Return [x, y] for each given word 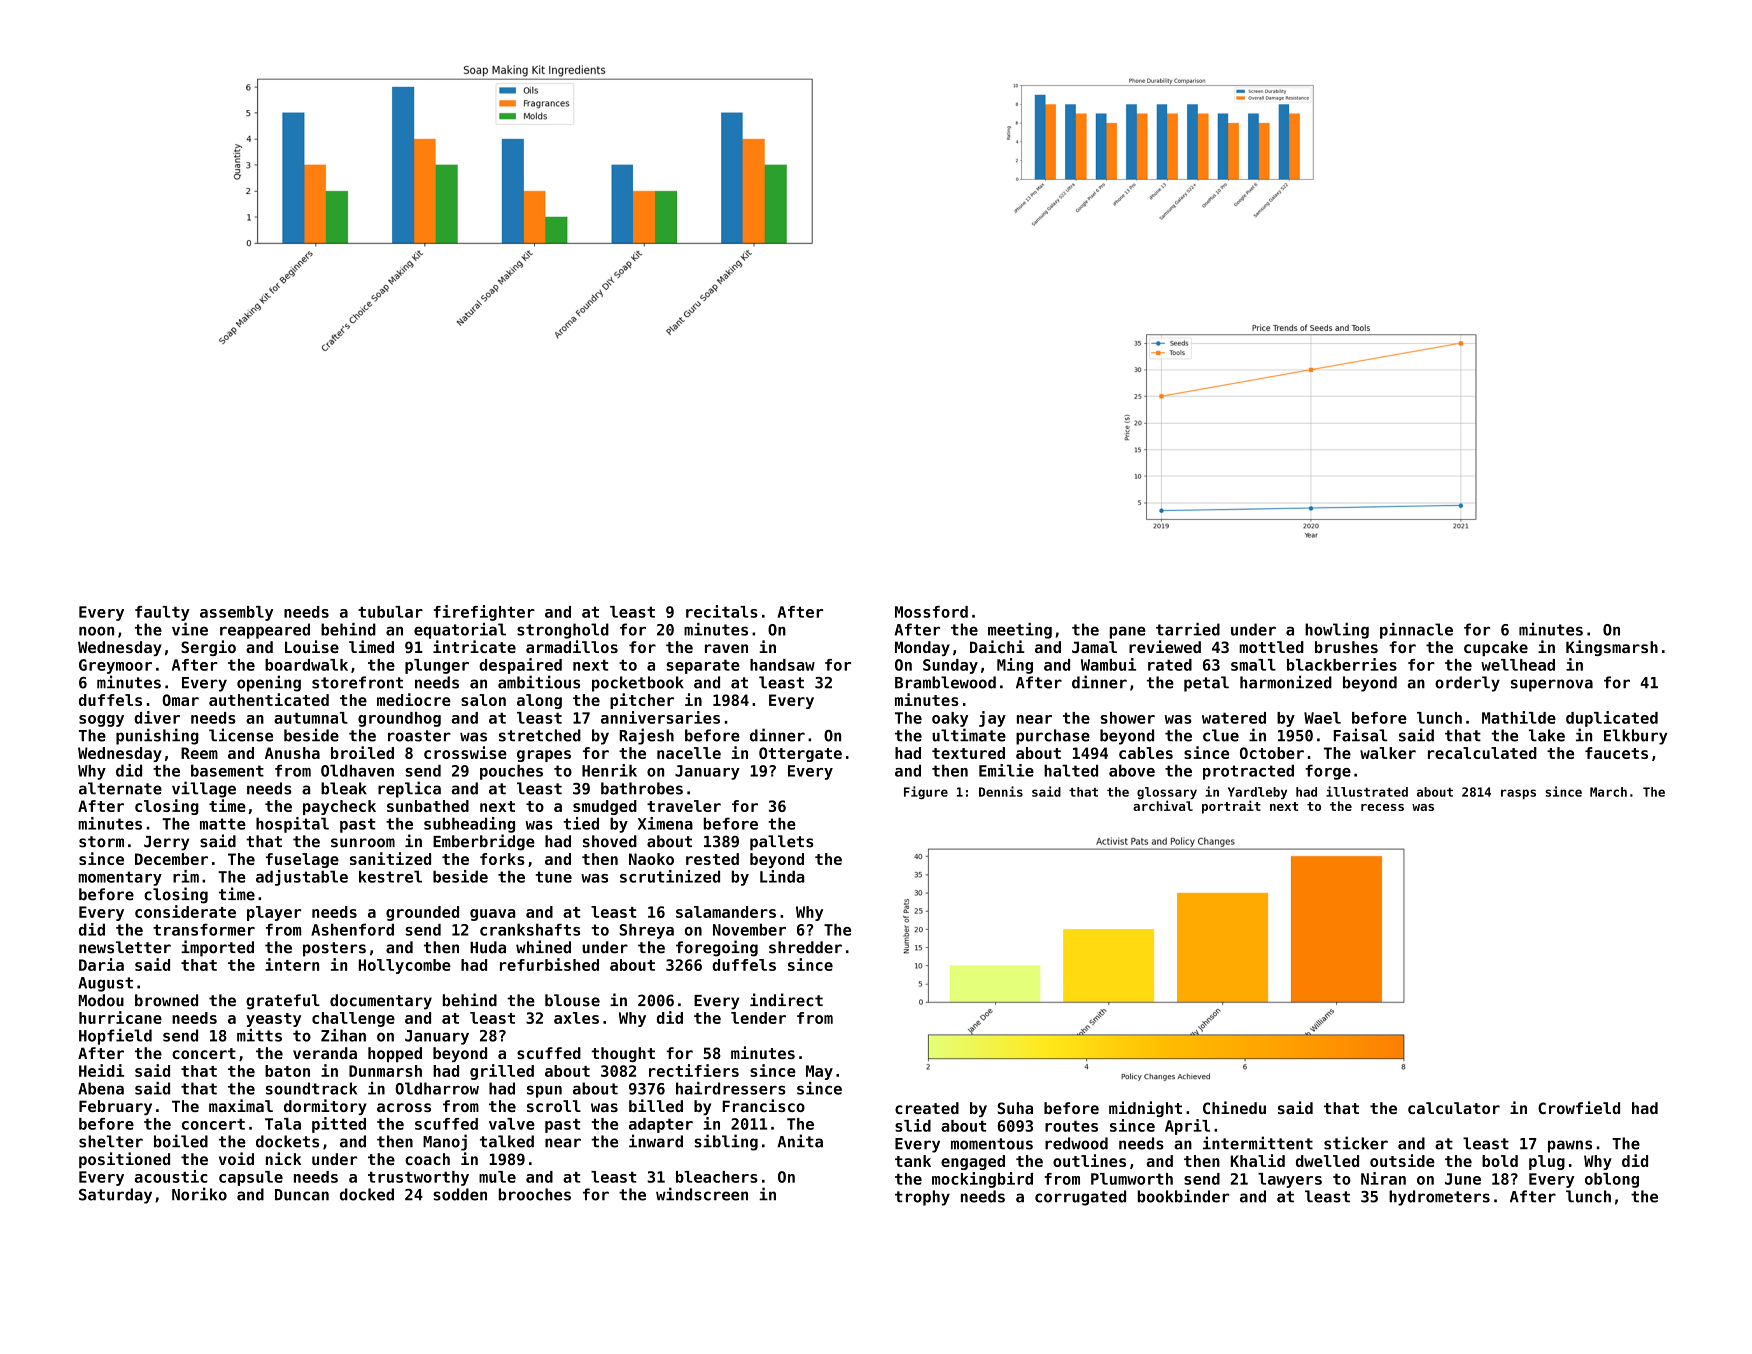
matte [223, 824]
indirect [786, 1000]
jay [992, 719]
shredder [805, 947]
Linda [782, 876]
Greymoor [115, 666]
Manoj [445, 1142]
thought [623, 1054]
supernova [1552, 685]
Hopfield [115, 1037]
